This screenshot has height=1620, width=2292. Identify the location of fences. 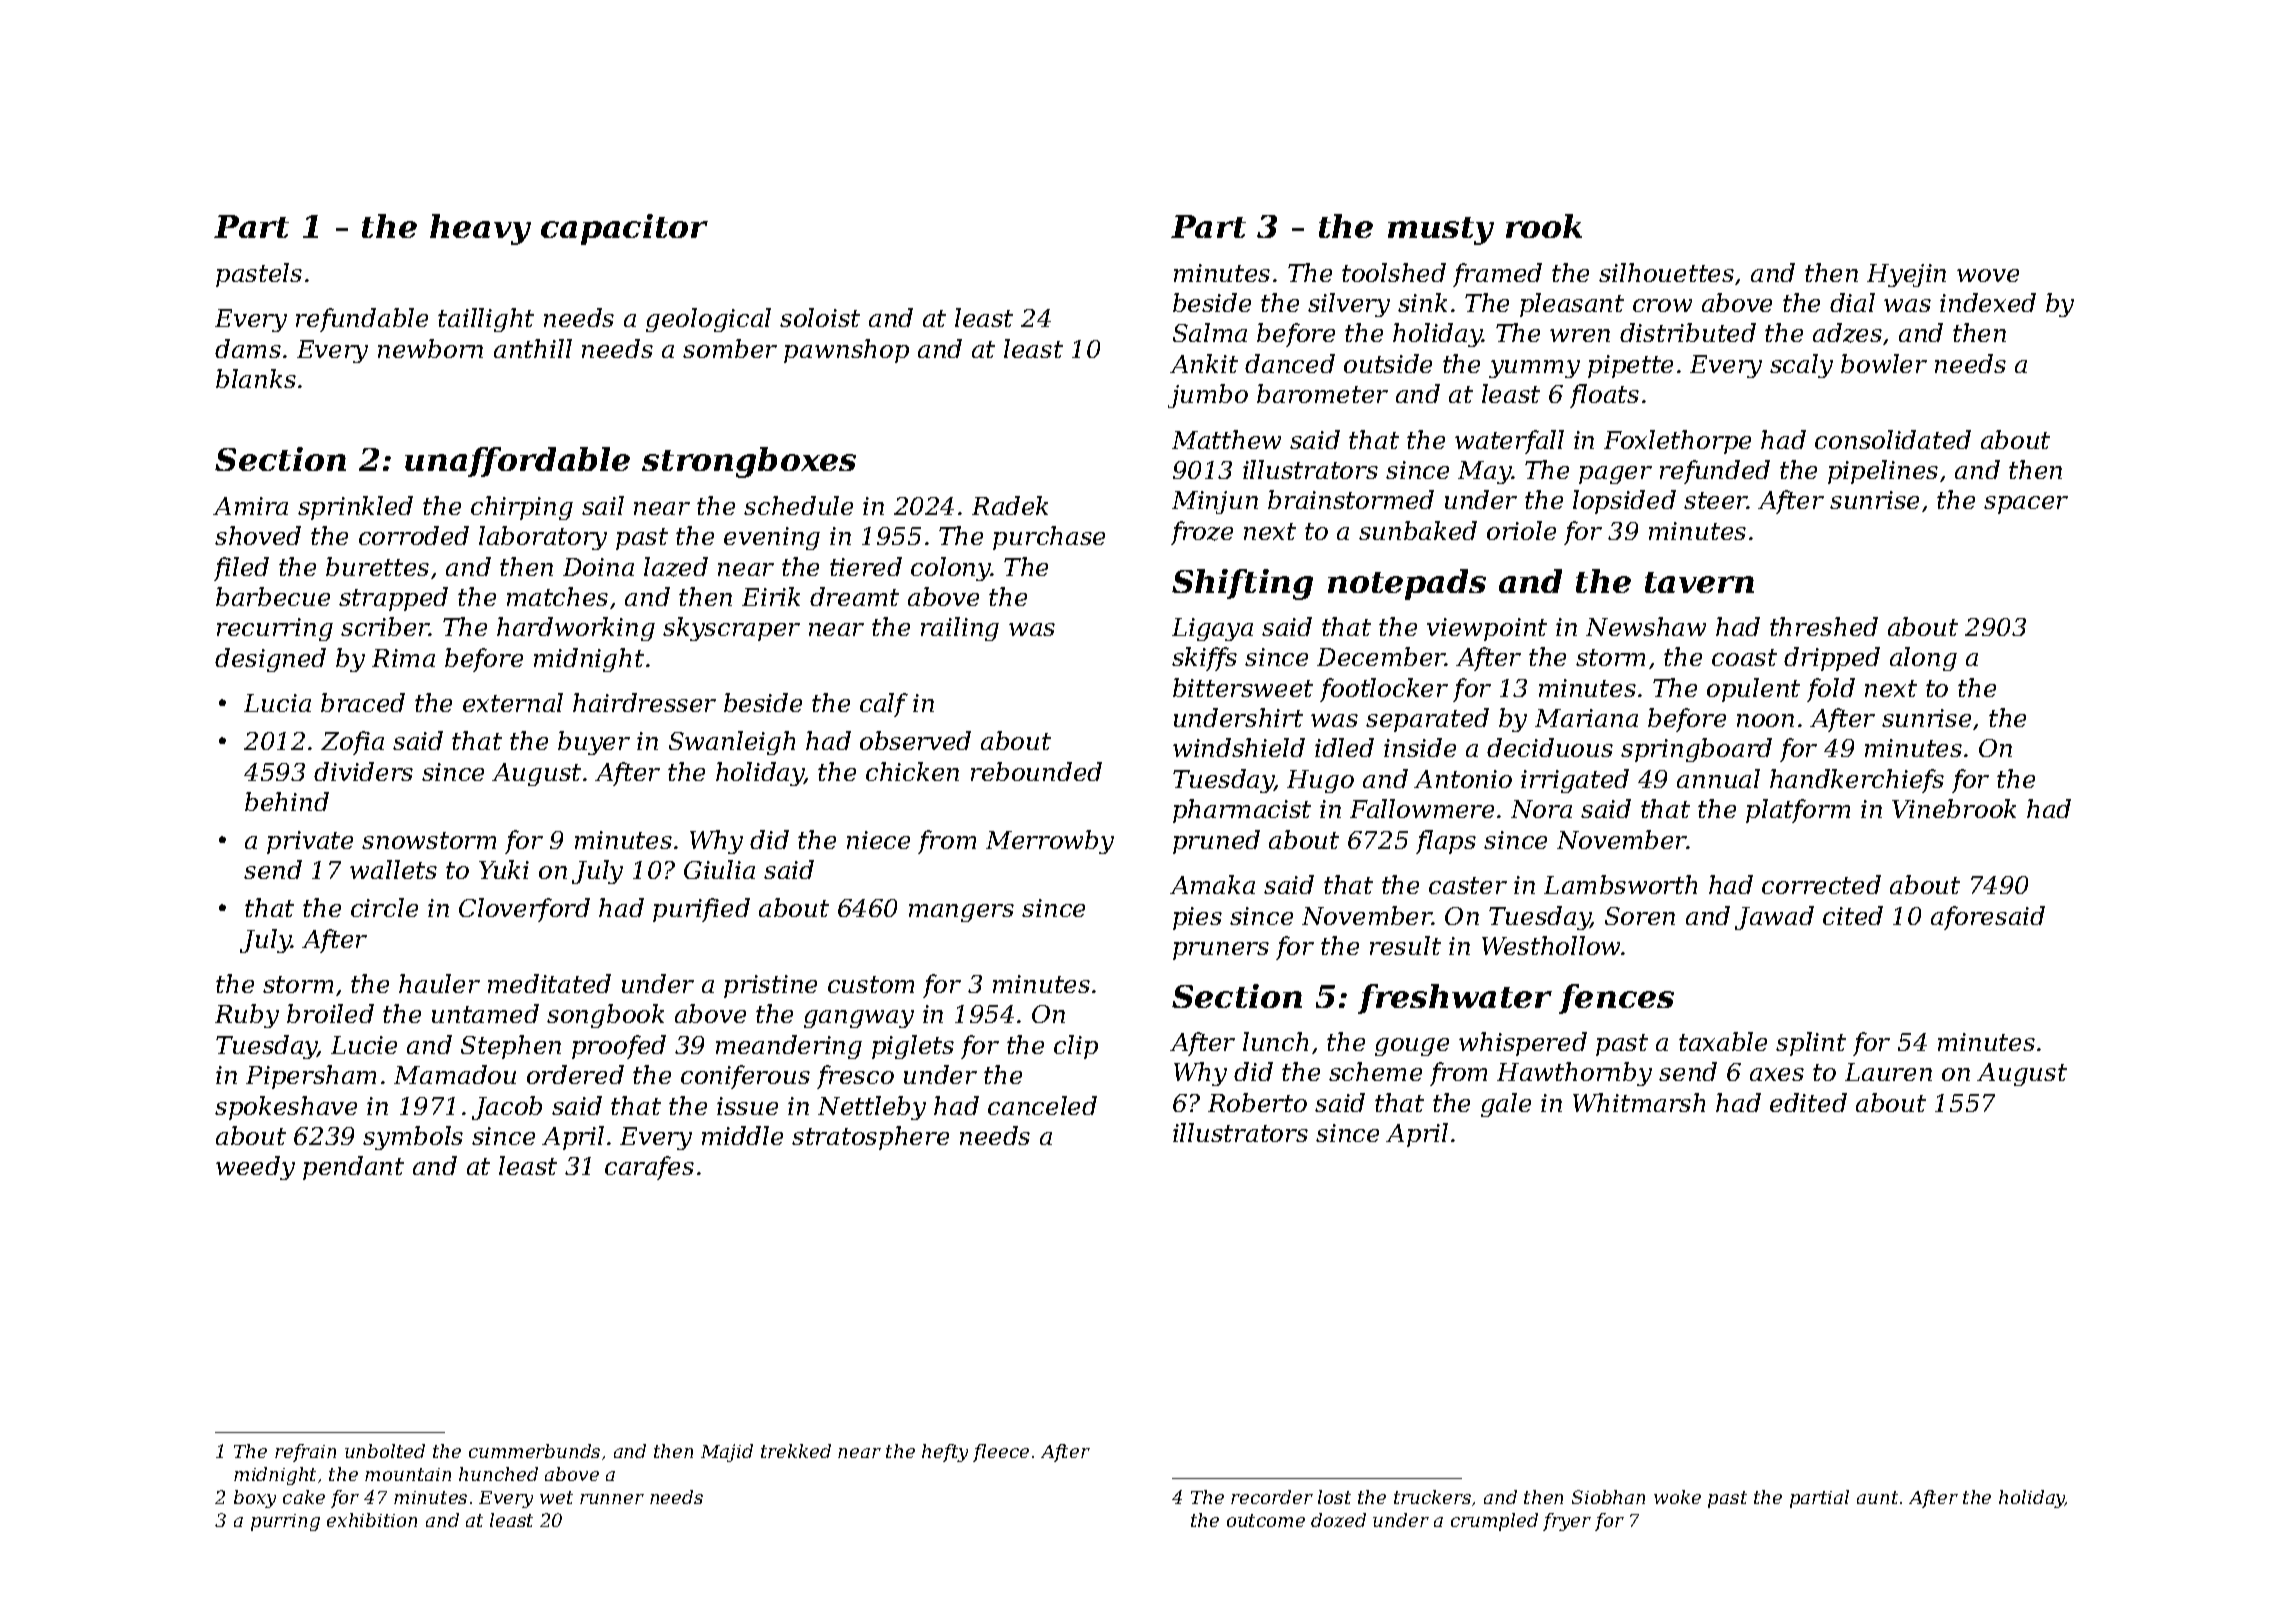
(1616, 999).
